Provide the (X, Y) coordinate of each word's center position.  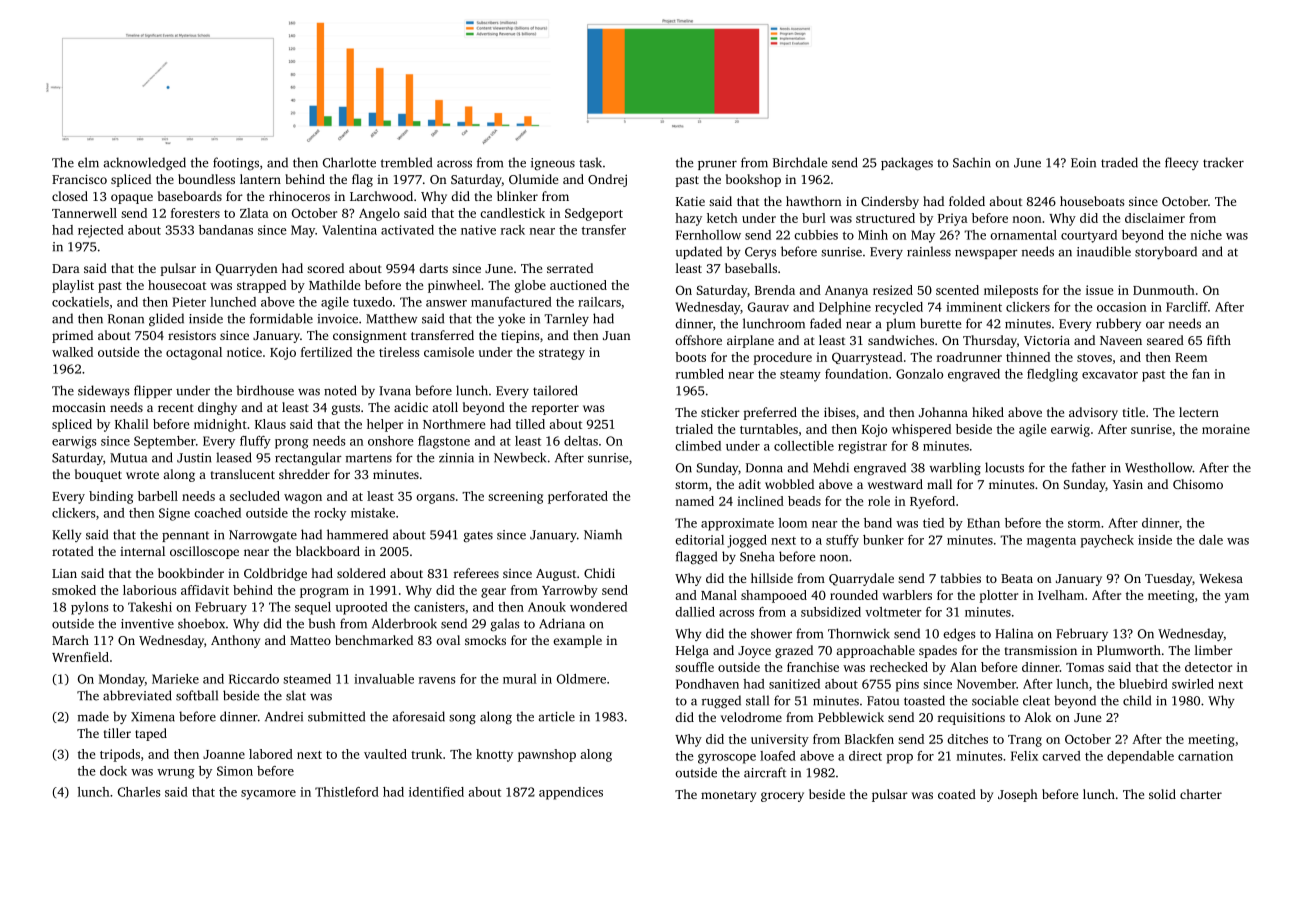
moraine (1226, 429)
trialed (694, 429)
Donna (764, 468)
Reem (1191, 357)
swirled (1193, 684)
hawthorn (814, 201)
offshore (698, 340)
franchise (813, 667)
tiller (117, 733)
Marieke (175, 679)
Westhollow (1159, 467)
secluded (255, 496)
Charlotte (349, 162)
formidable (281, 318)
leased (234, 457)
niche (1206, 235)
